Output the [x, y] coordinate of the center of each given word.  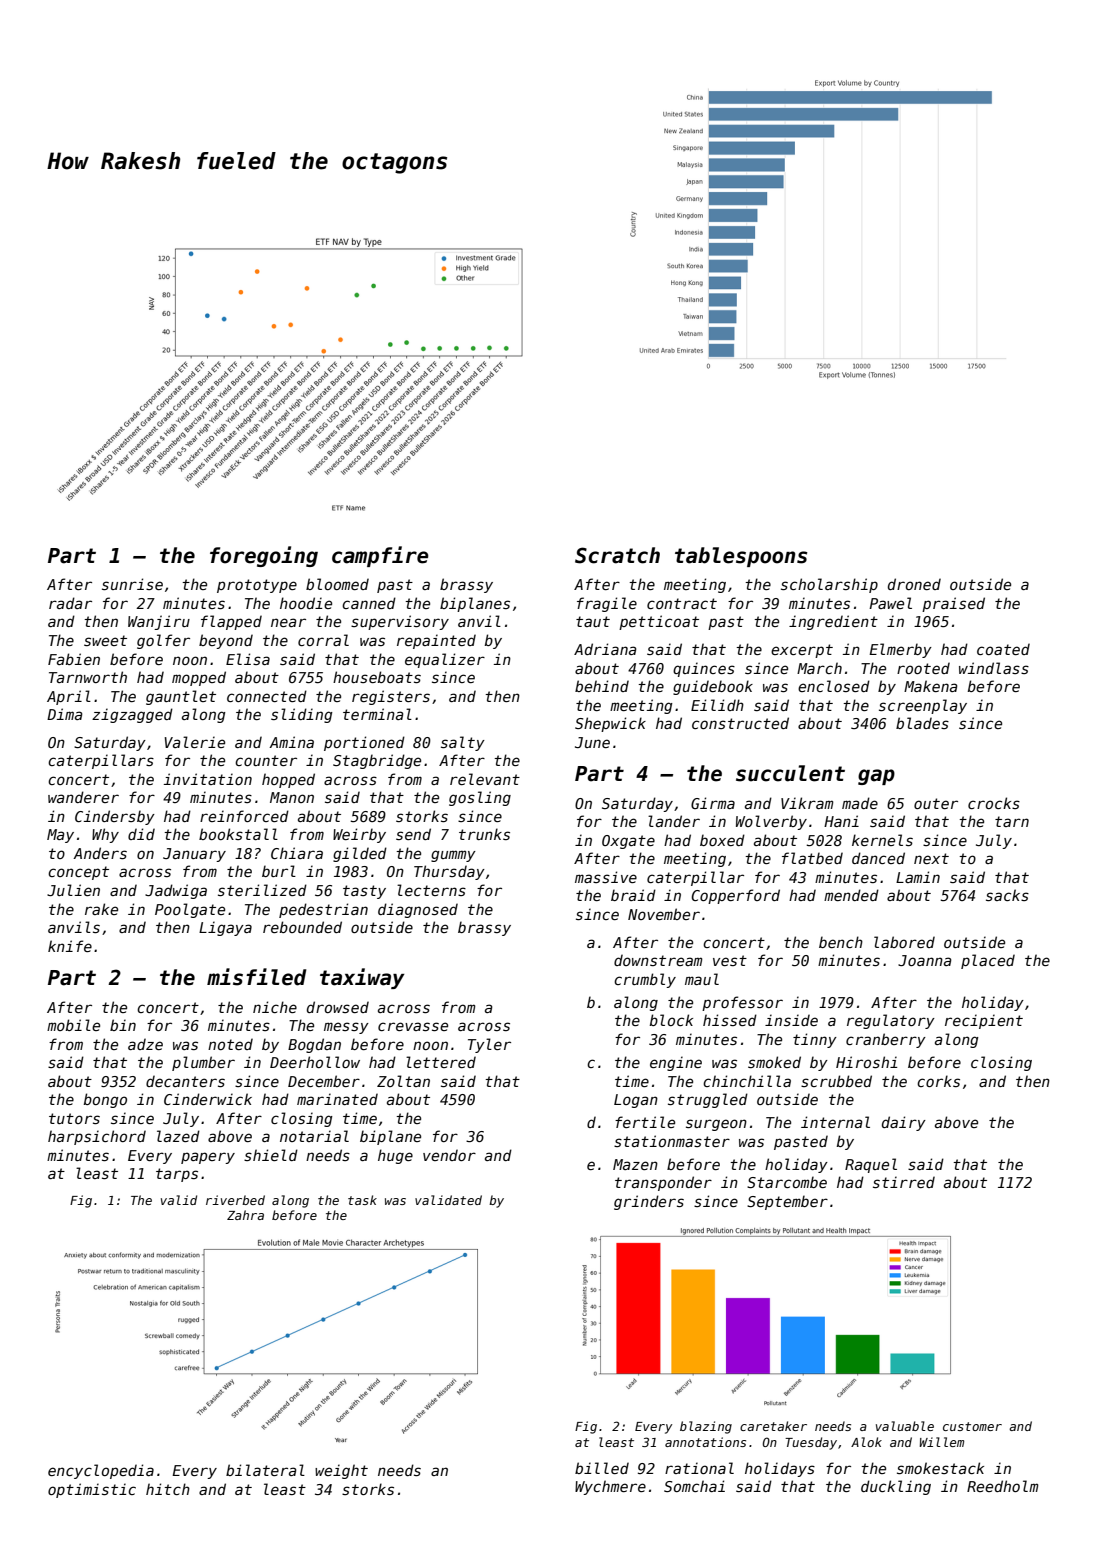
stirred [904, 1182]
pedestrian [323, 910]
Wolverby [771, 822]
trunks [484, 834]
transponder [663, 1183]
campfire [380, 556]
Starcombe [787, 1182]
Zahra [245, 1215]
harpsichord [97, 1137]
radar [70, 603]
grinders [649, 1202]
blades [922, 723]
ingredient [833, 622]
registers [391, 697]
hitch [168, 1489]
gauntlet [181, 697]
